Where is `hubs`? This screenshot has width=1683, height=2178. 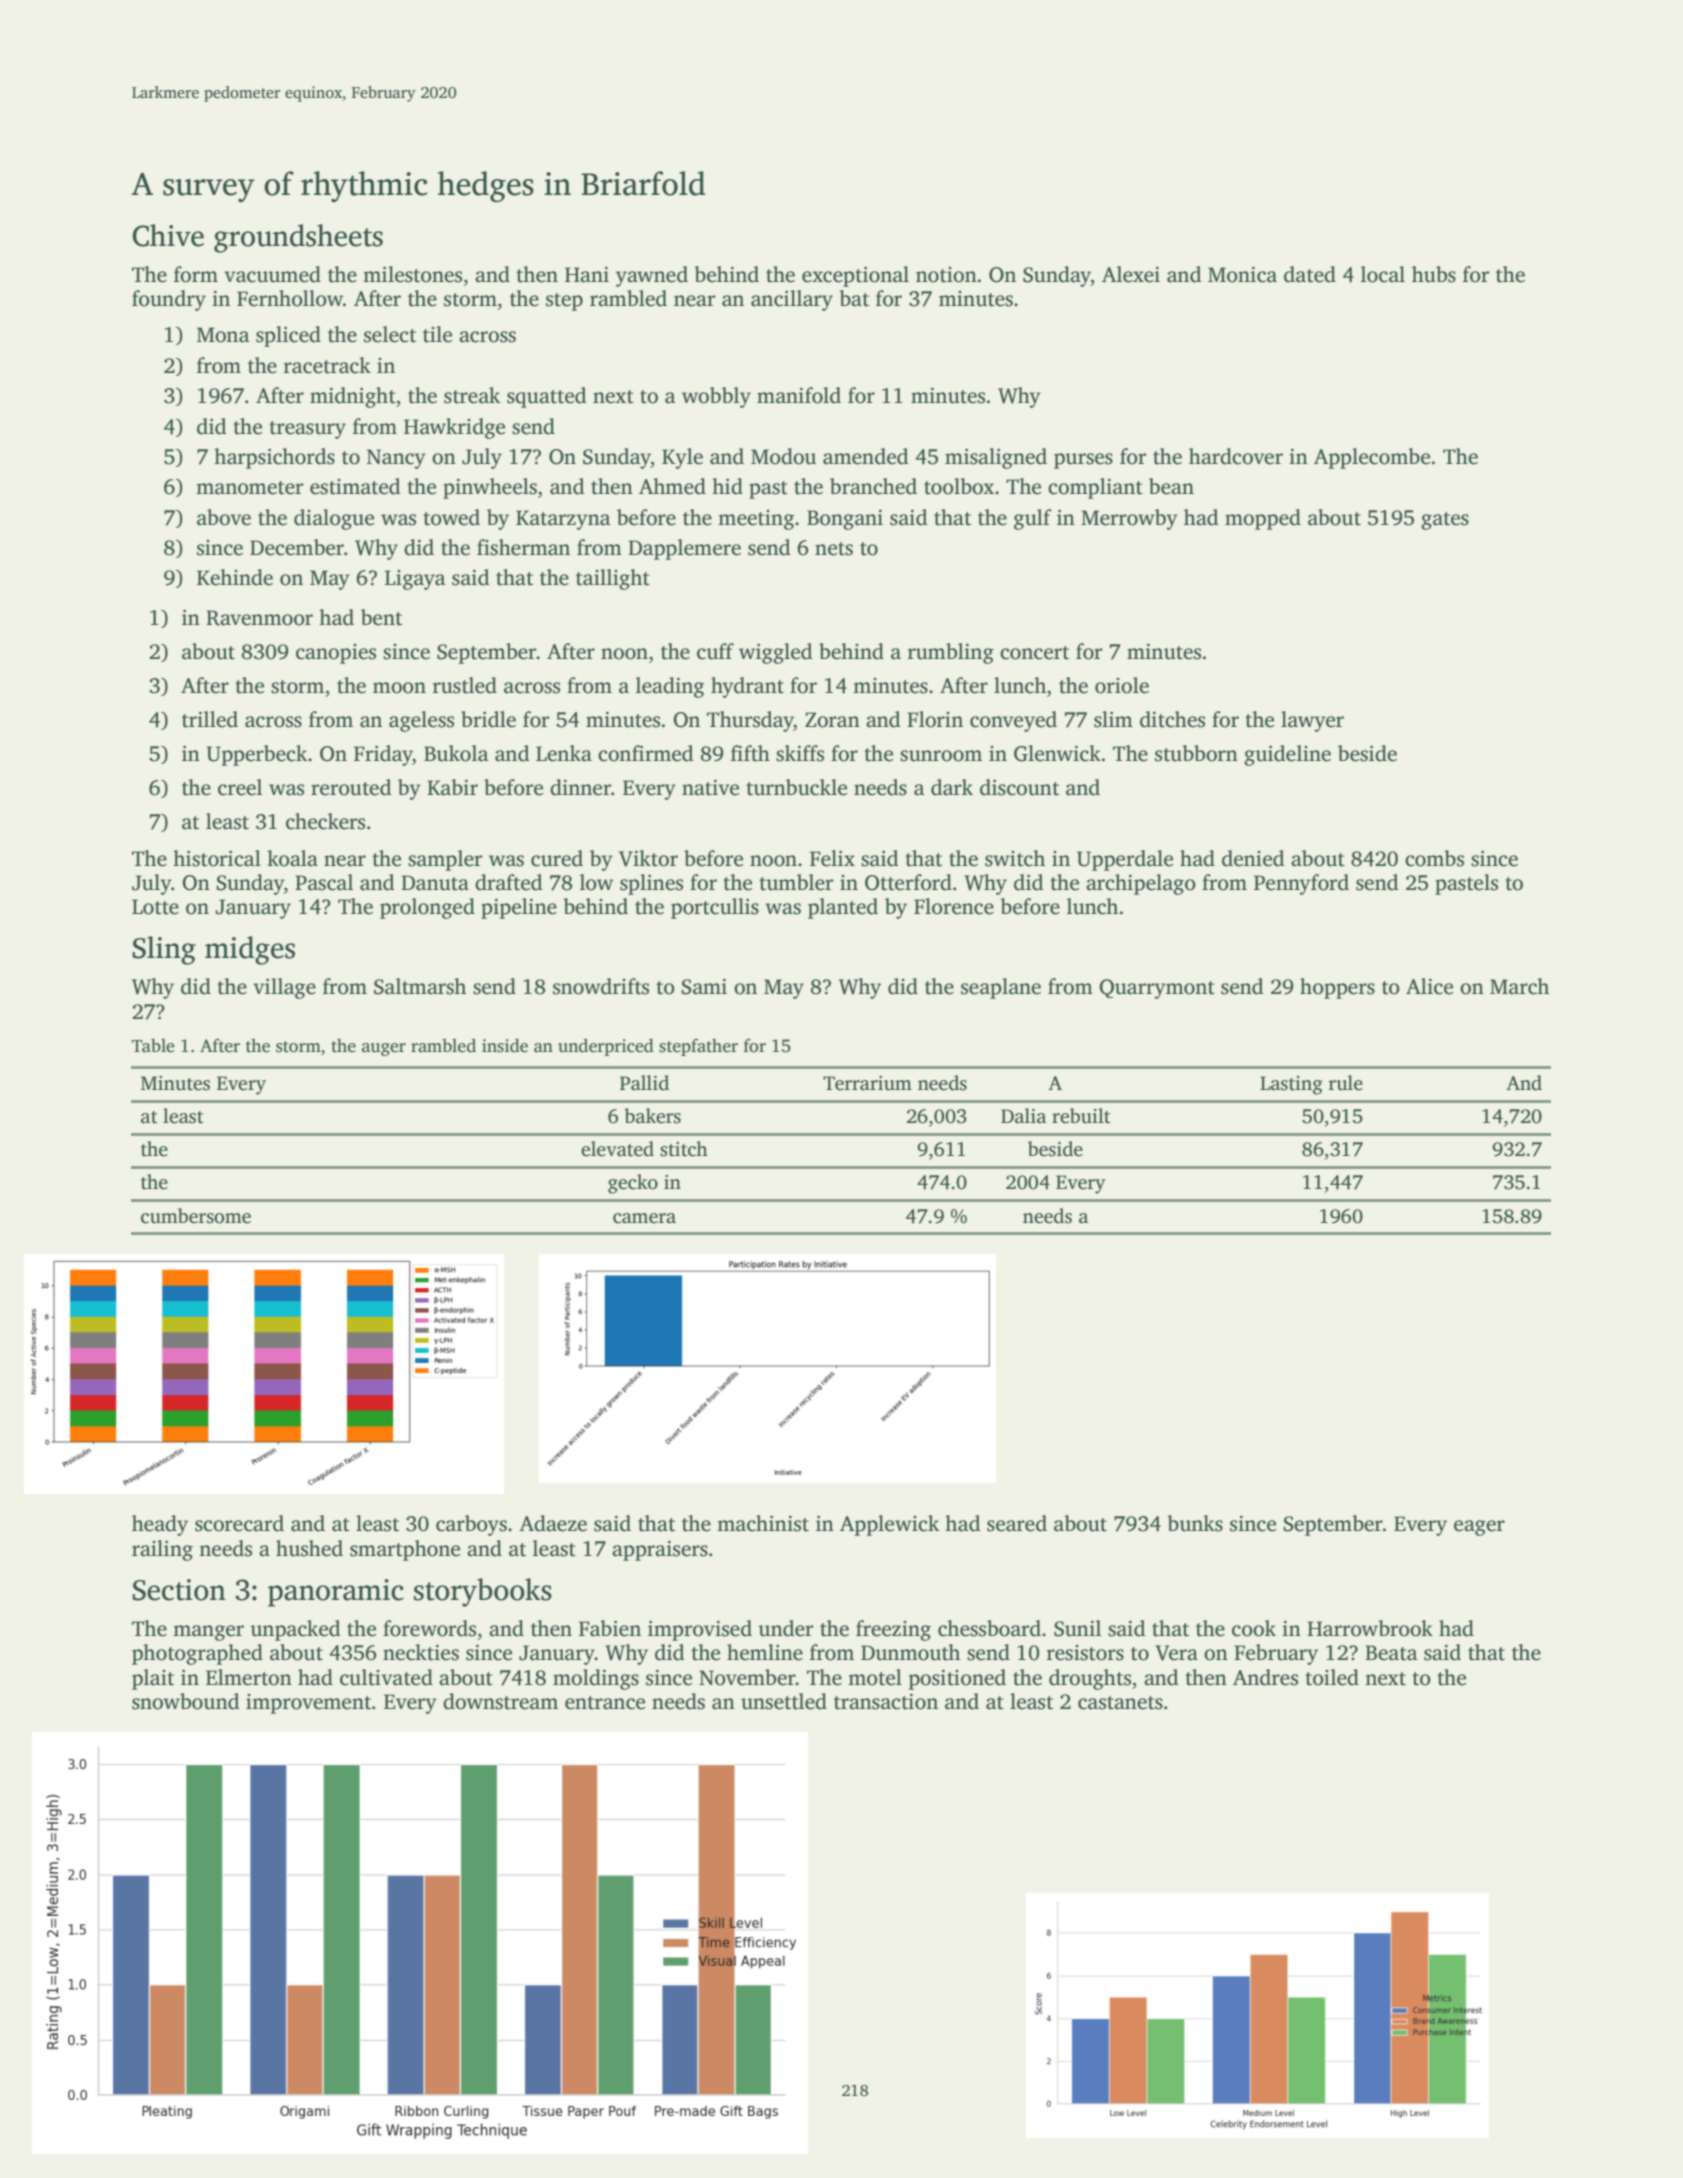 hubs is located at coordinates (1434, 274).
